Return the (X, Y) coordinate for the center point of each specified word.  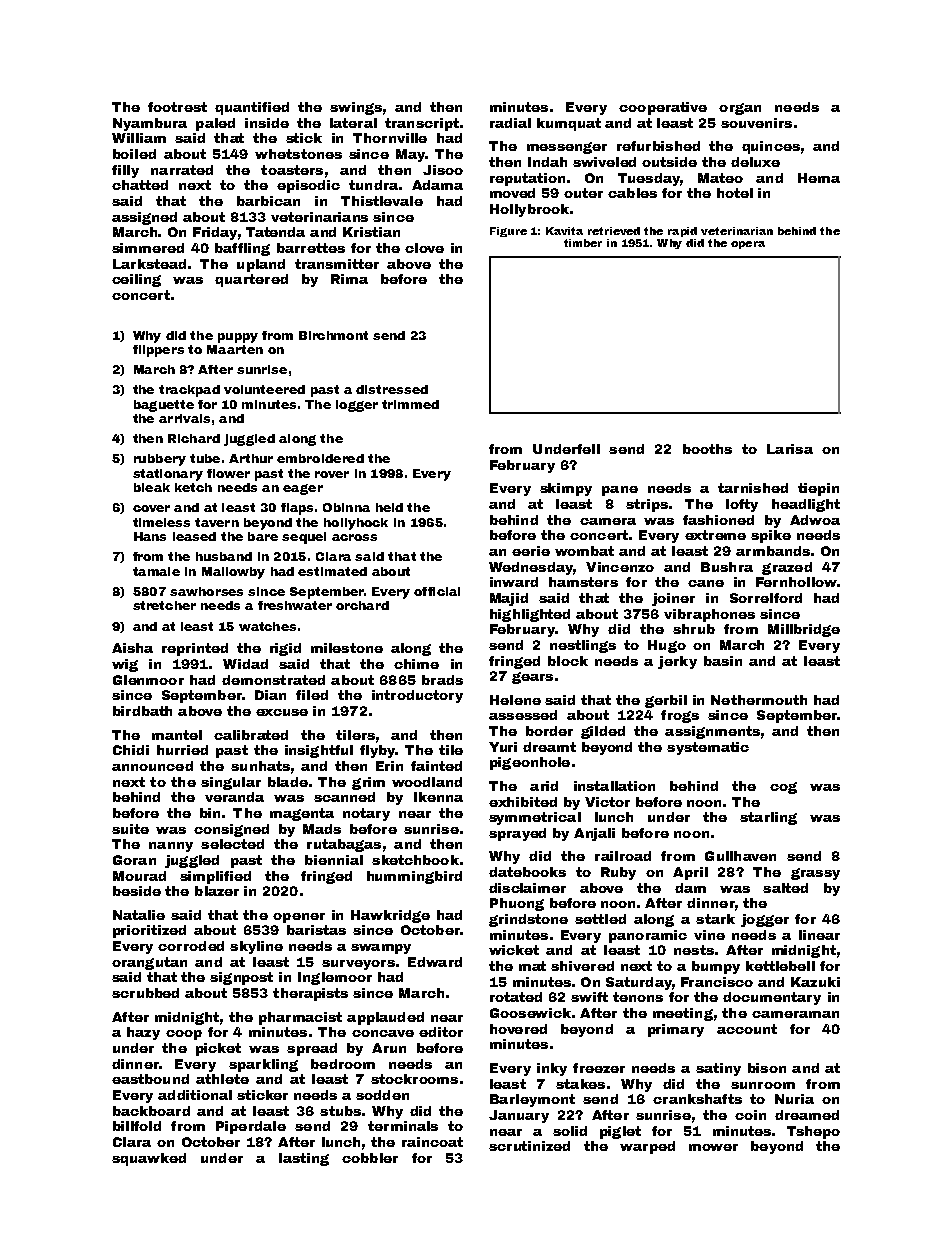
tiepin (818, 489)
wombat (584, 551)
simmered (148, 248)
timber (583, 243)
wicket (514, 950)
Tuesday (649, 179)
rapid (682, 232)
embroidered (320, 458)
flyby (377, 751)
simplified (215, 877)
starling (768, 818)
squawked (149, 1159)
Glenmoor (148, 680)
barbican (268, 201)
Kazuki (815, 982)
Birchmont (333, 335)
